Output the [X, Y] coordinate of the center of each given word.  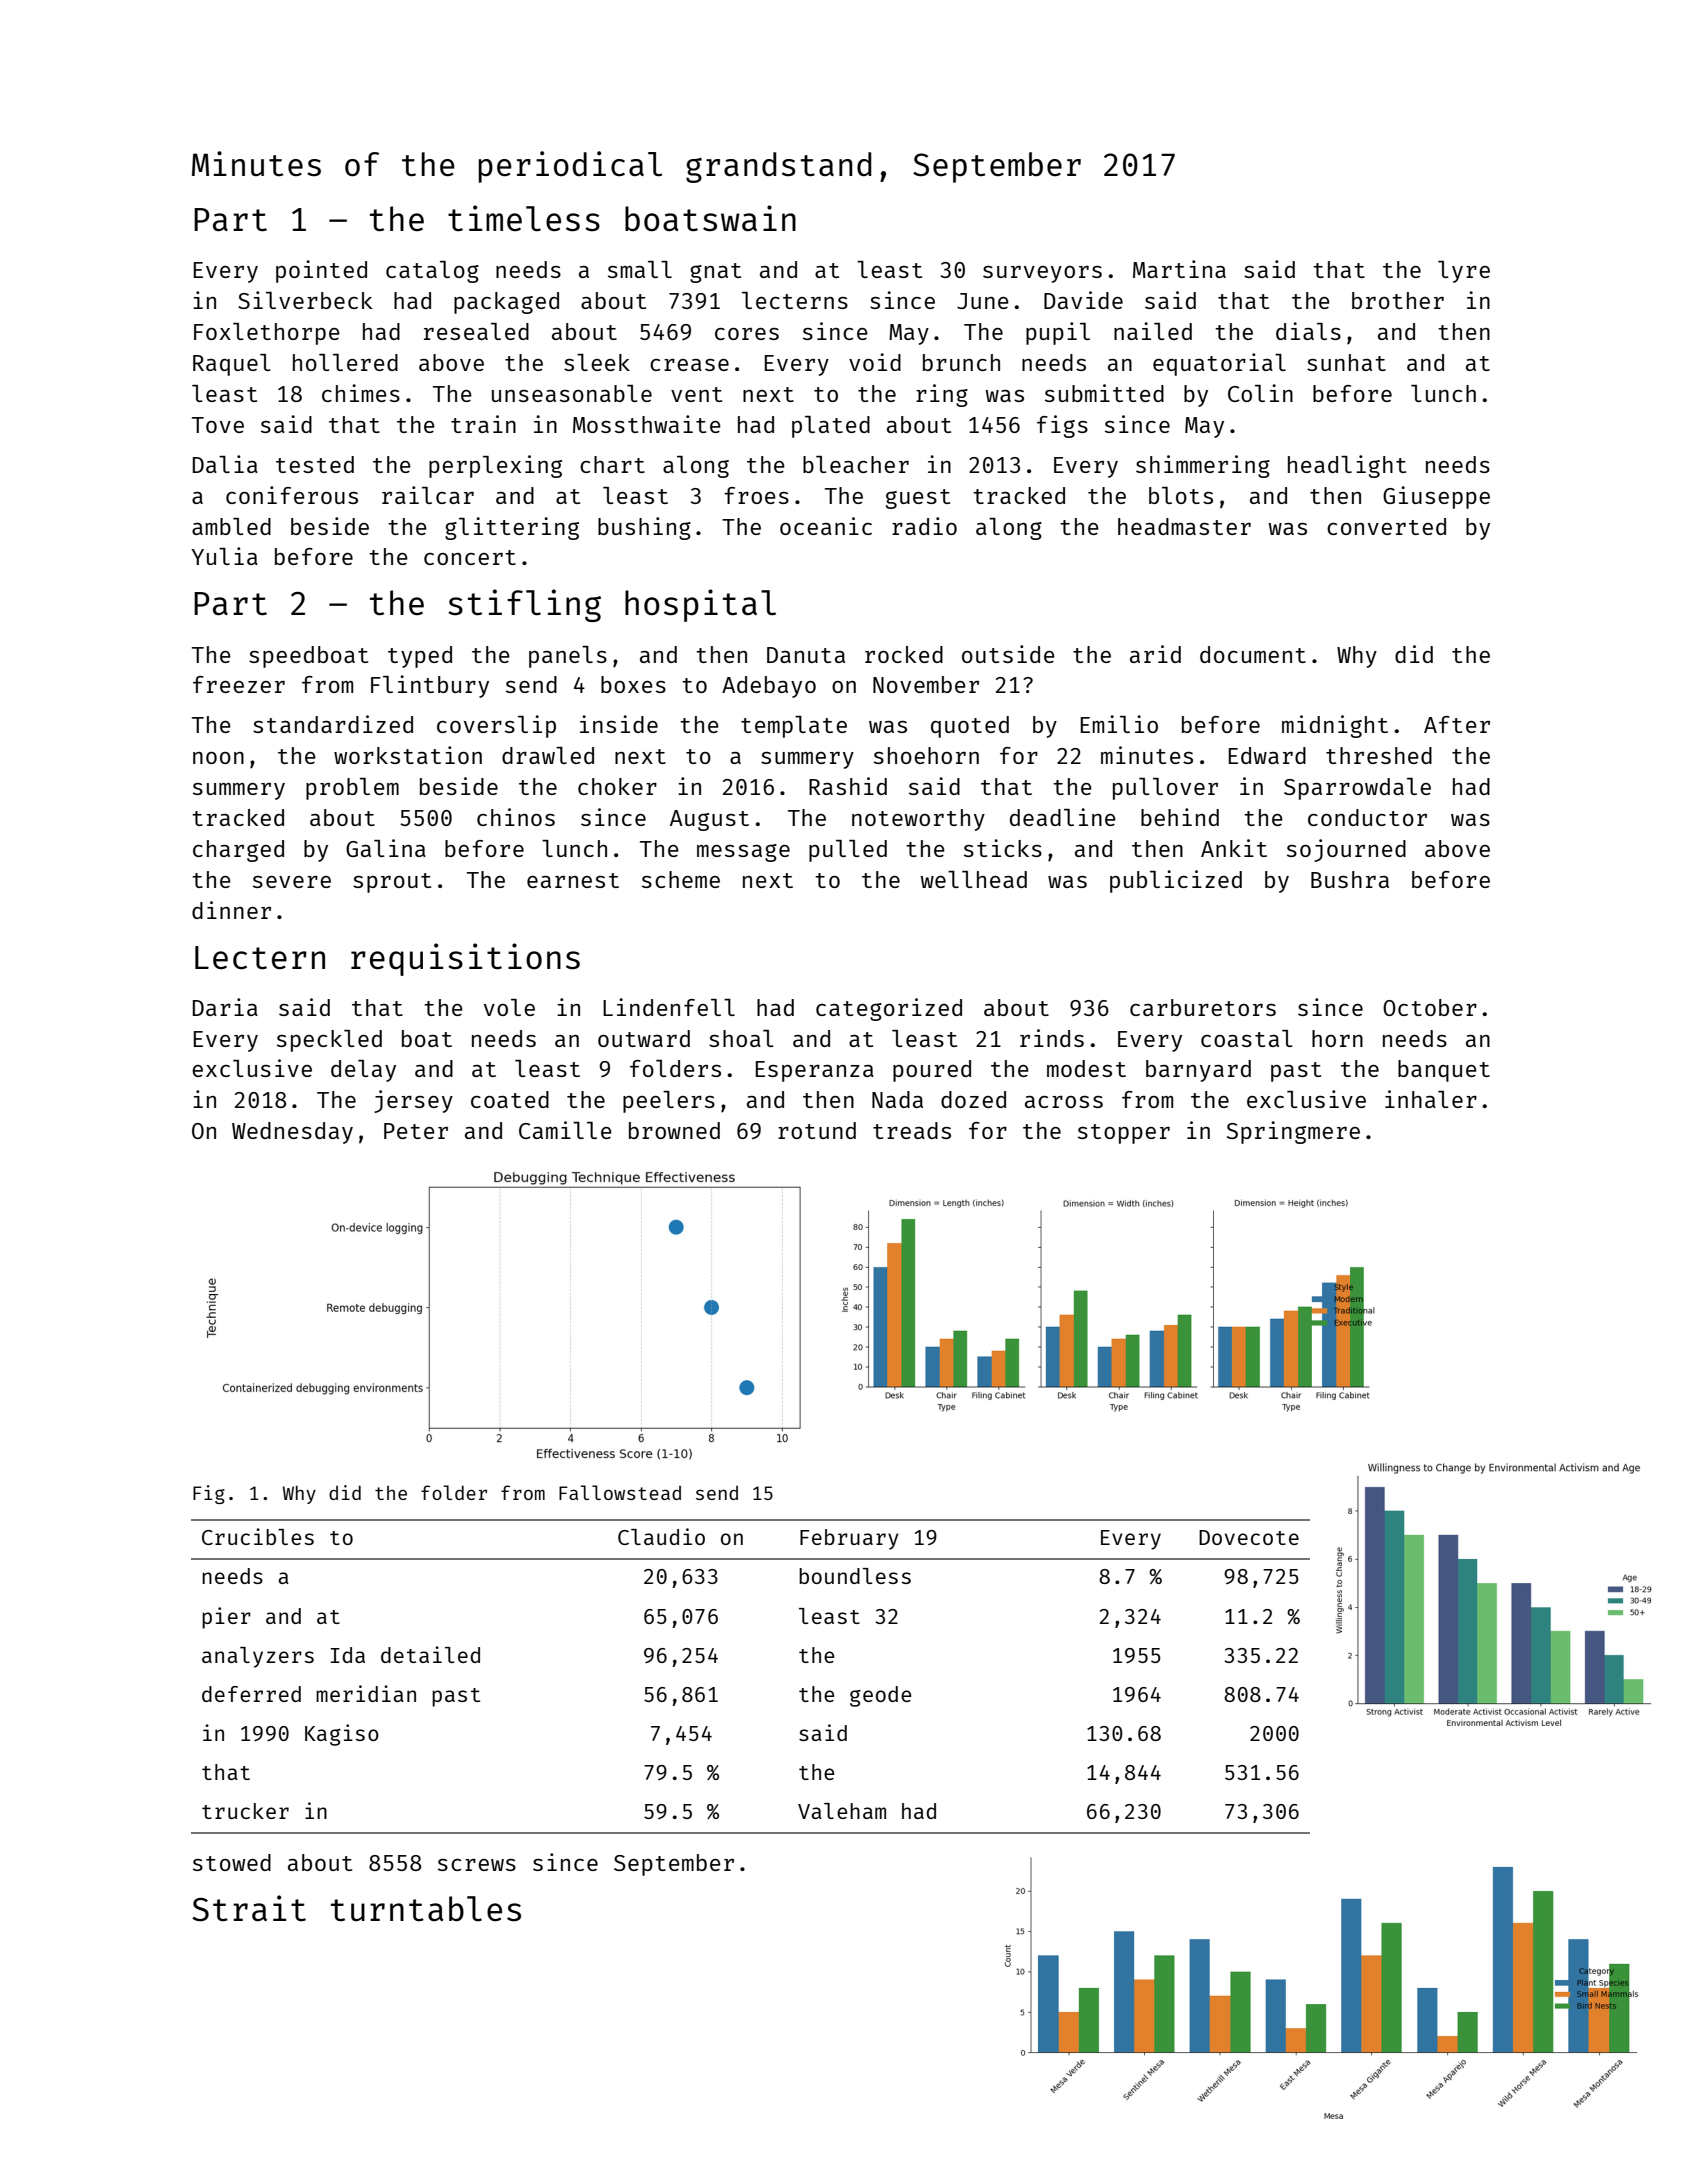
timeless [524, 218]
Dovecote [1249, 1537]
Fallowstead [620, 1492]
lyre [1464, 272]
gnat [715, 273]
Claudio [661, 1536]
